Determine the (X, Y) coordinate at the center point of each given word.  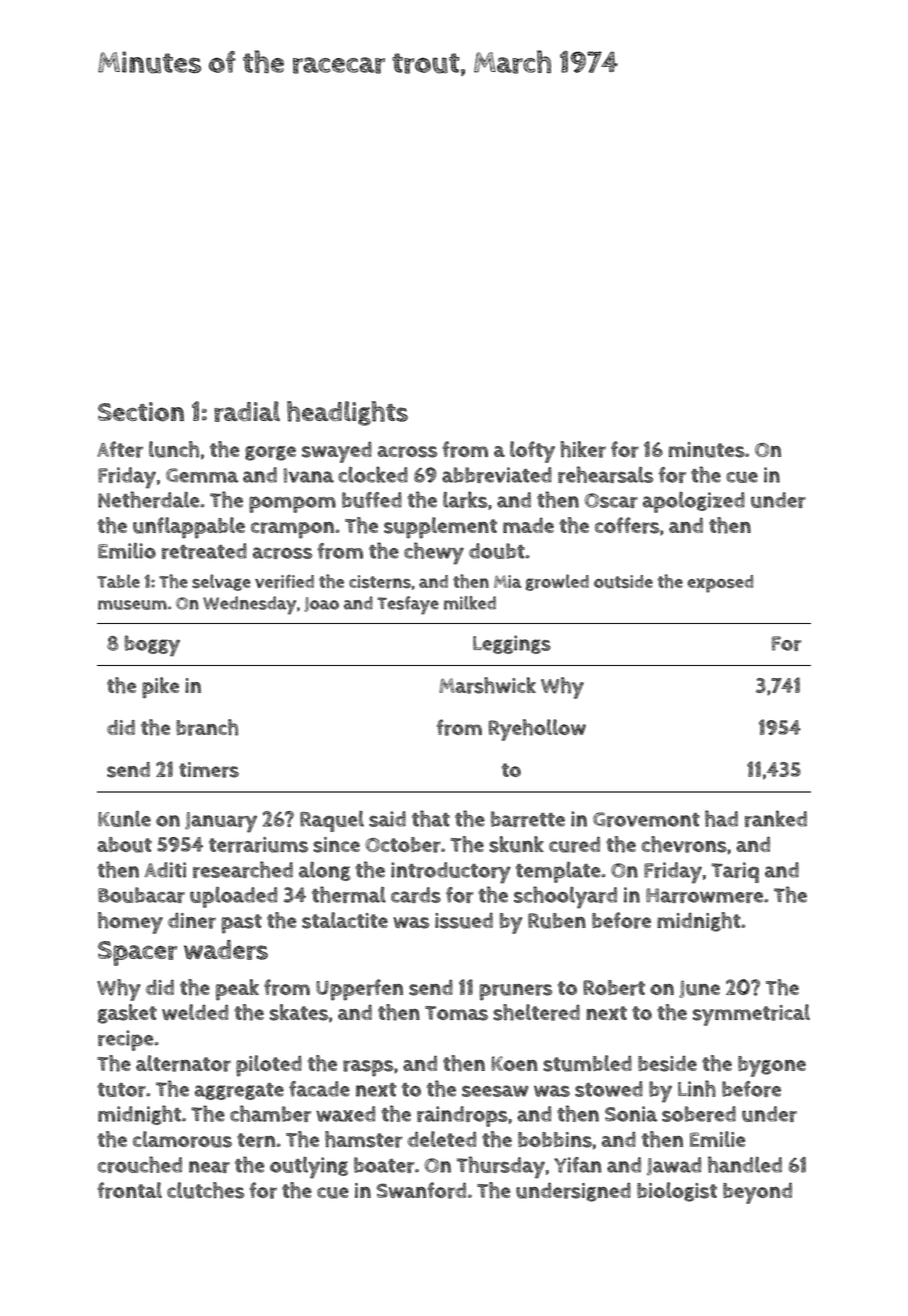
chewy (434, 553)
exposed (720, 584)
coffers (627, 525)
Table (118, 581)
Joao (321, 604)
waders (226, 950)
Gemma (202, 475)
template (558, 872)
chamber (270, 1113)
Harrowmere (704, 895)
